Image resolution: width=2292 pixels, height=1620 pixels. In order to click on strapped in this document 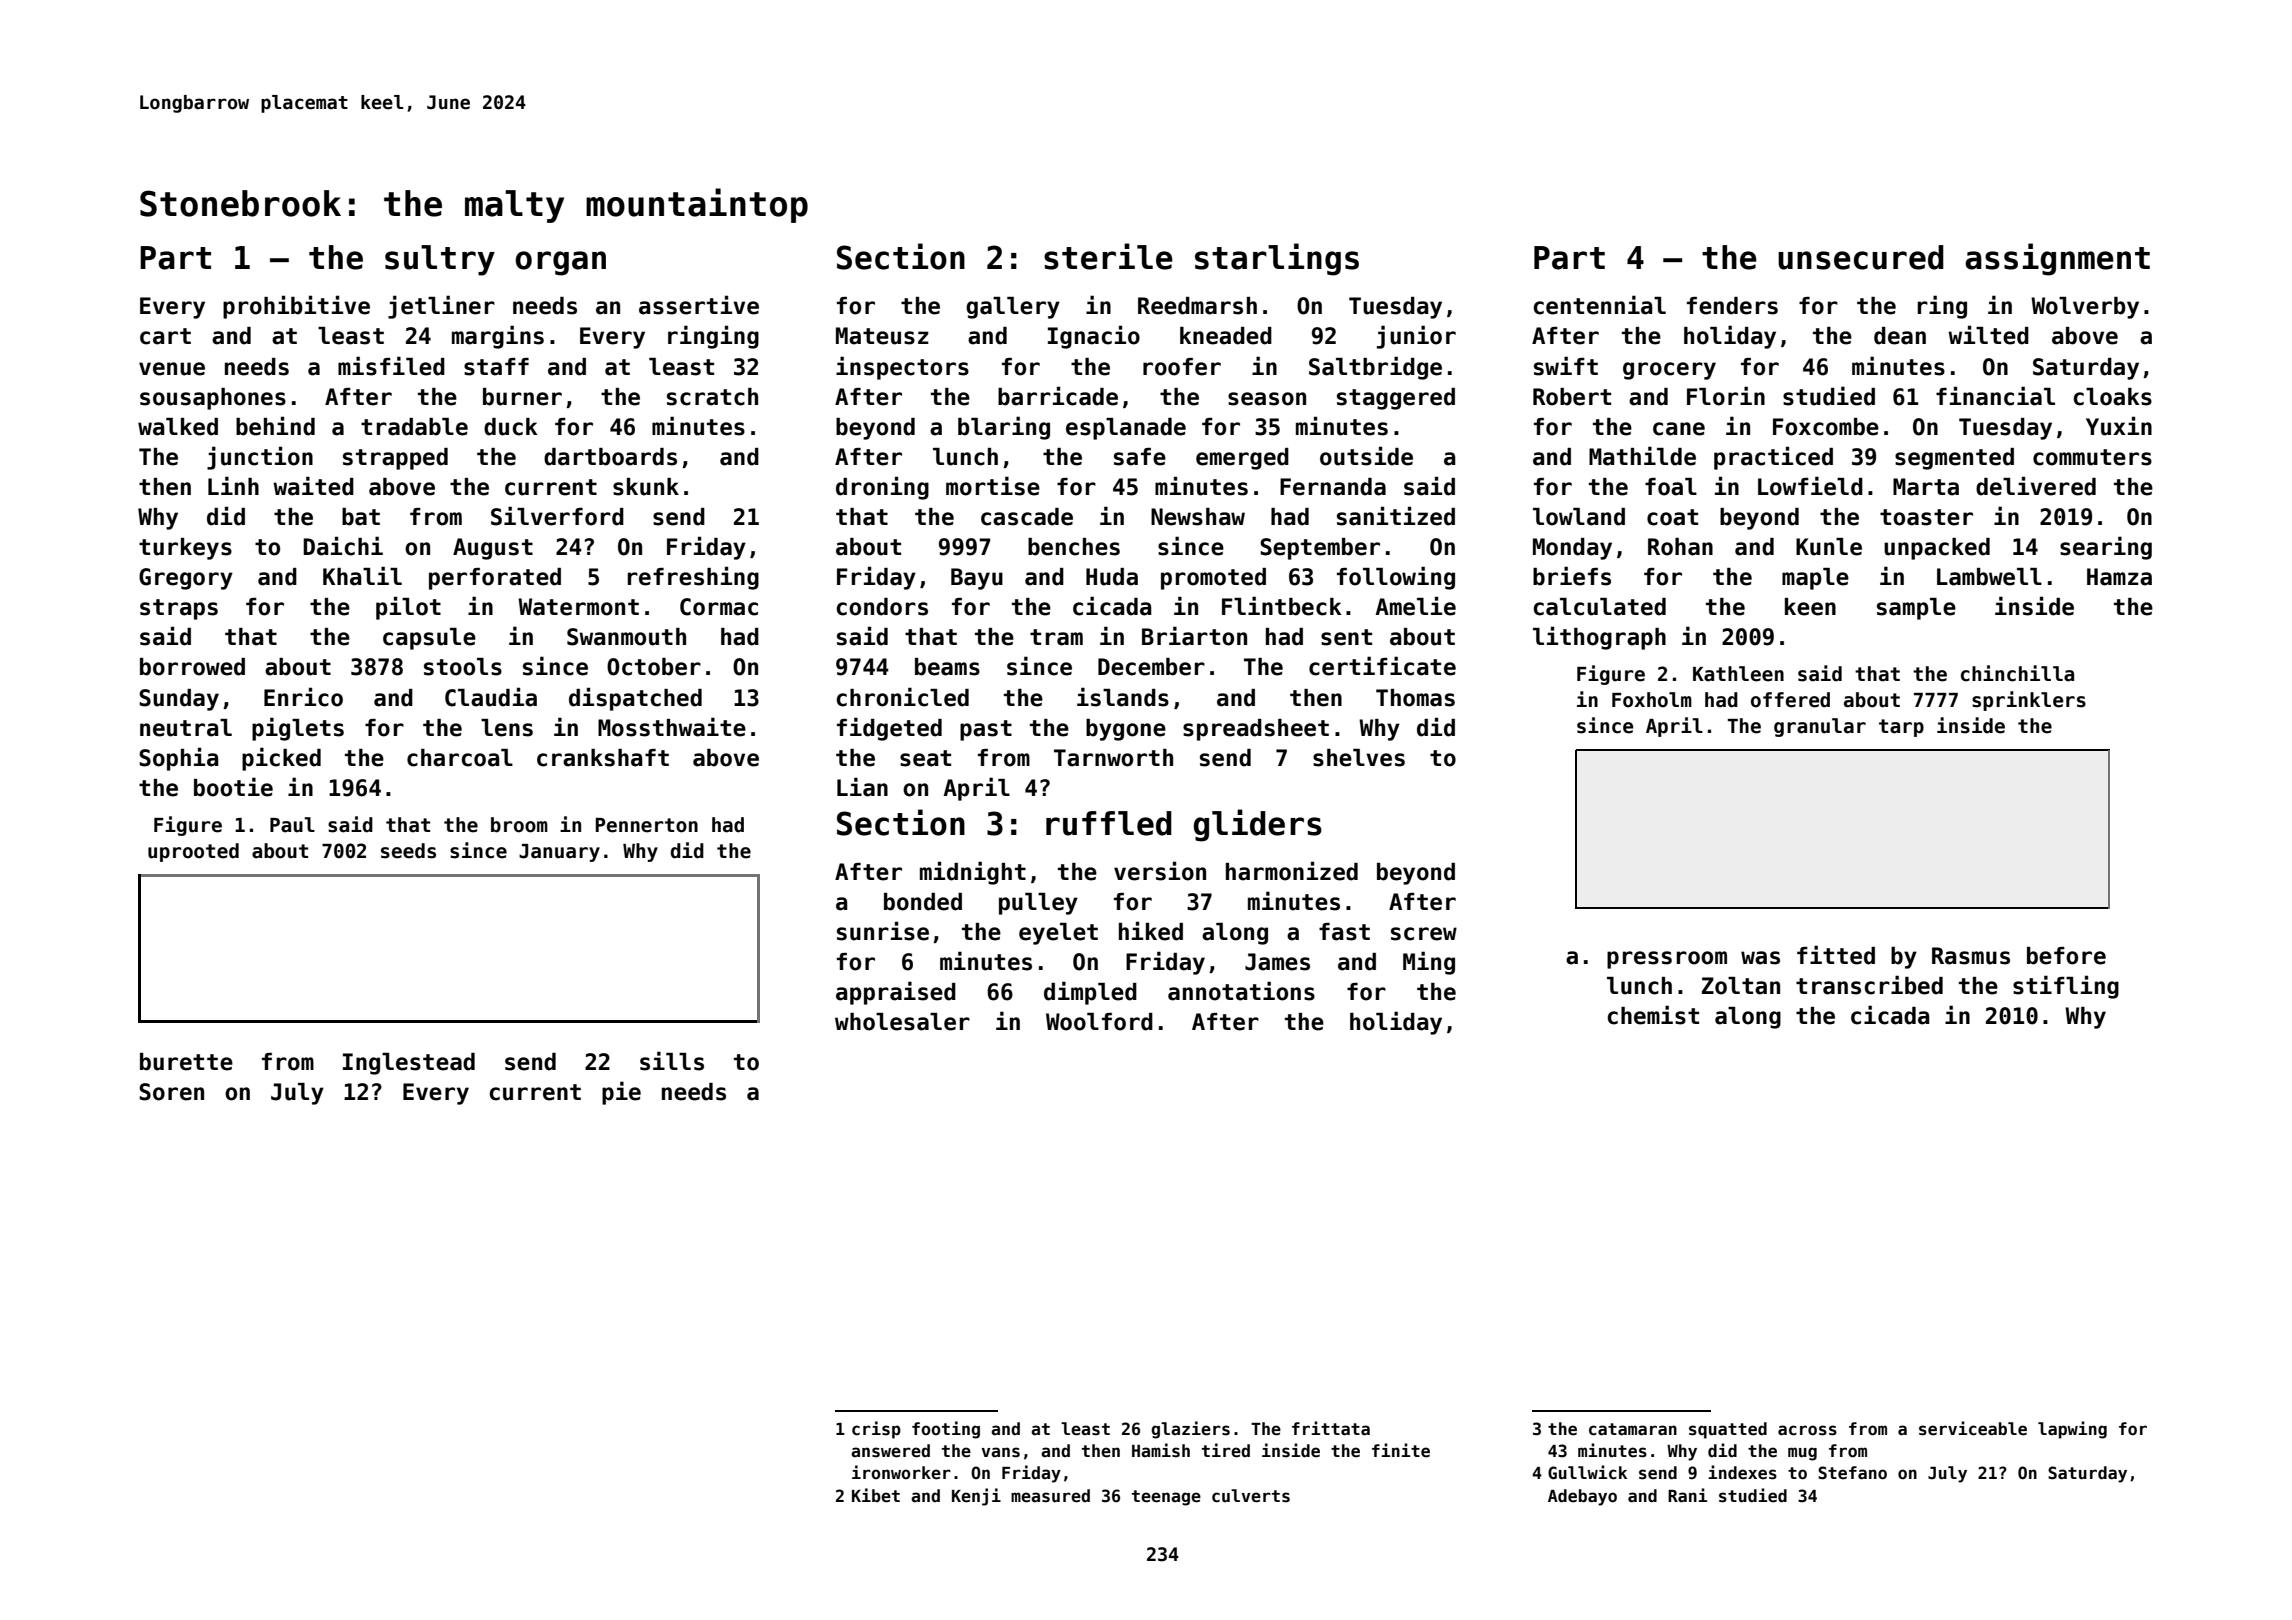, I will do `click(395, 459)`.
